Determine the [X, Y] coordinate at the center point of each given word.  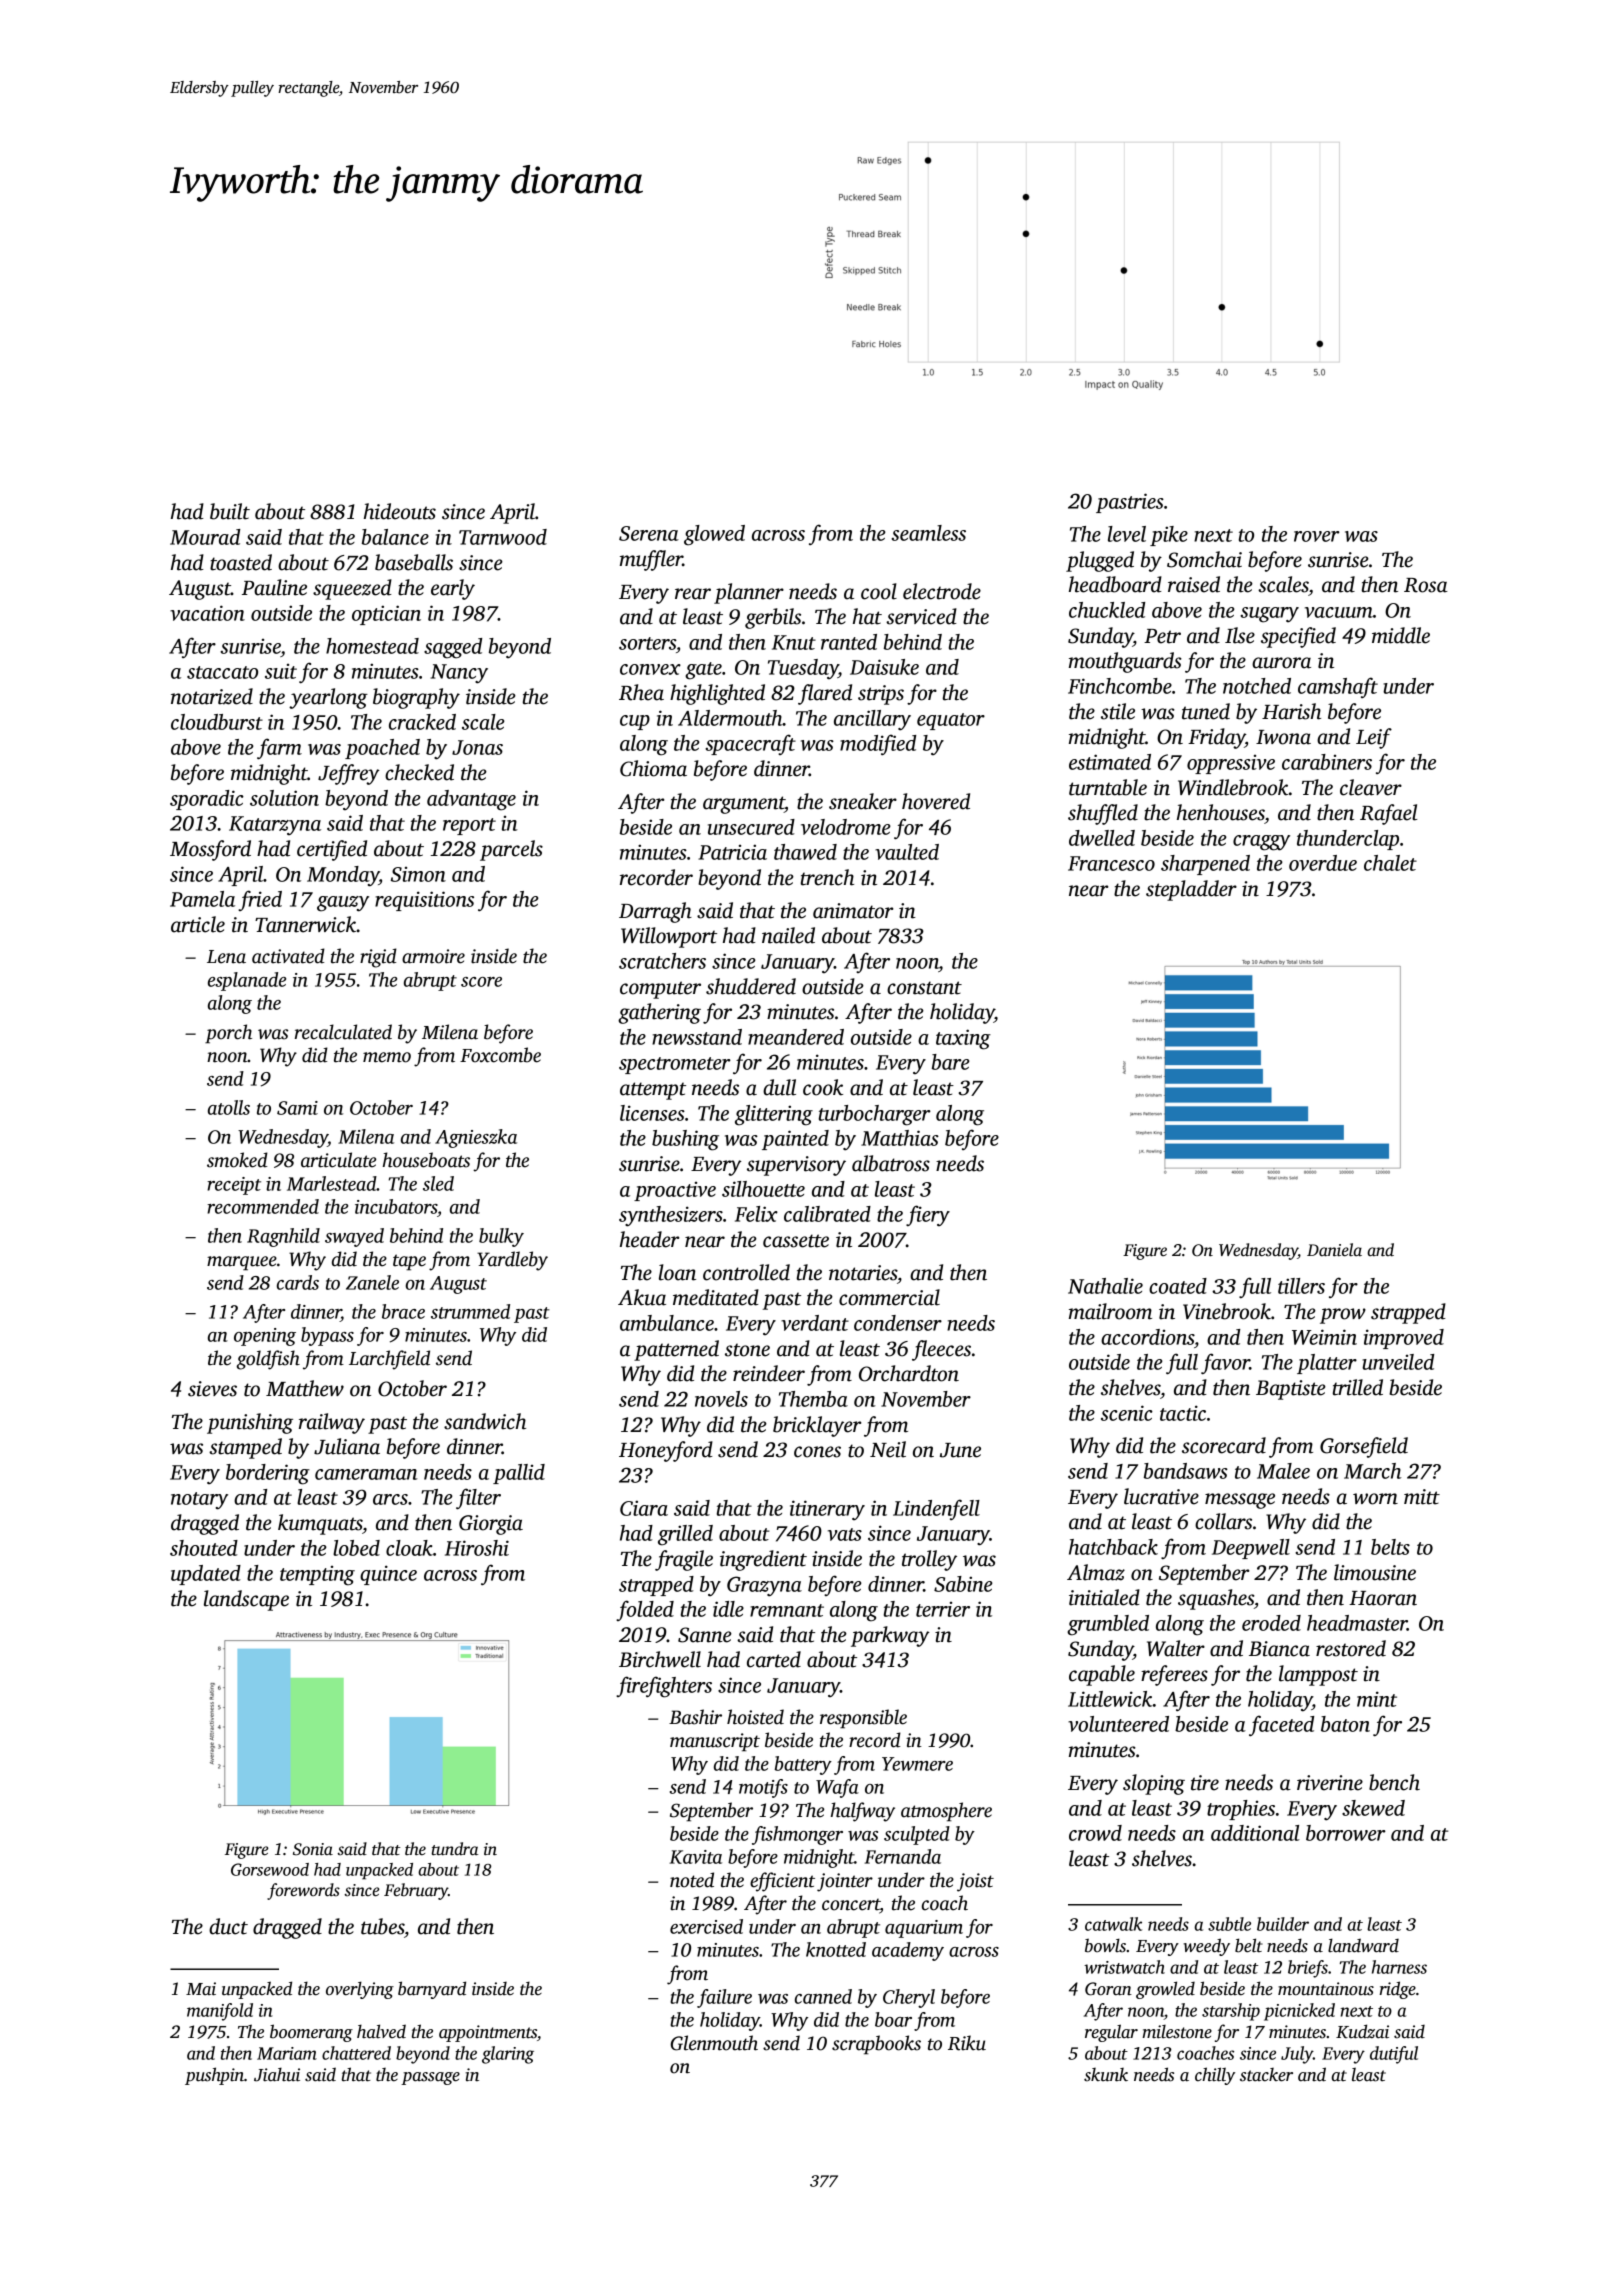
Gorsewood [270, 1869]
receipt [234, 1186]
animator [853, 911]
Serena [649, 533]
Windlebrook [1233, 787]
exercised [706, 1926]
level [1127, 534]
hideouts [400, 511]
